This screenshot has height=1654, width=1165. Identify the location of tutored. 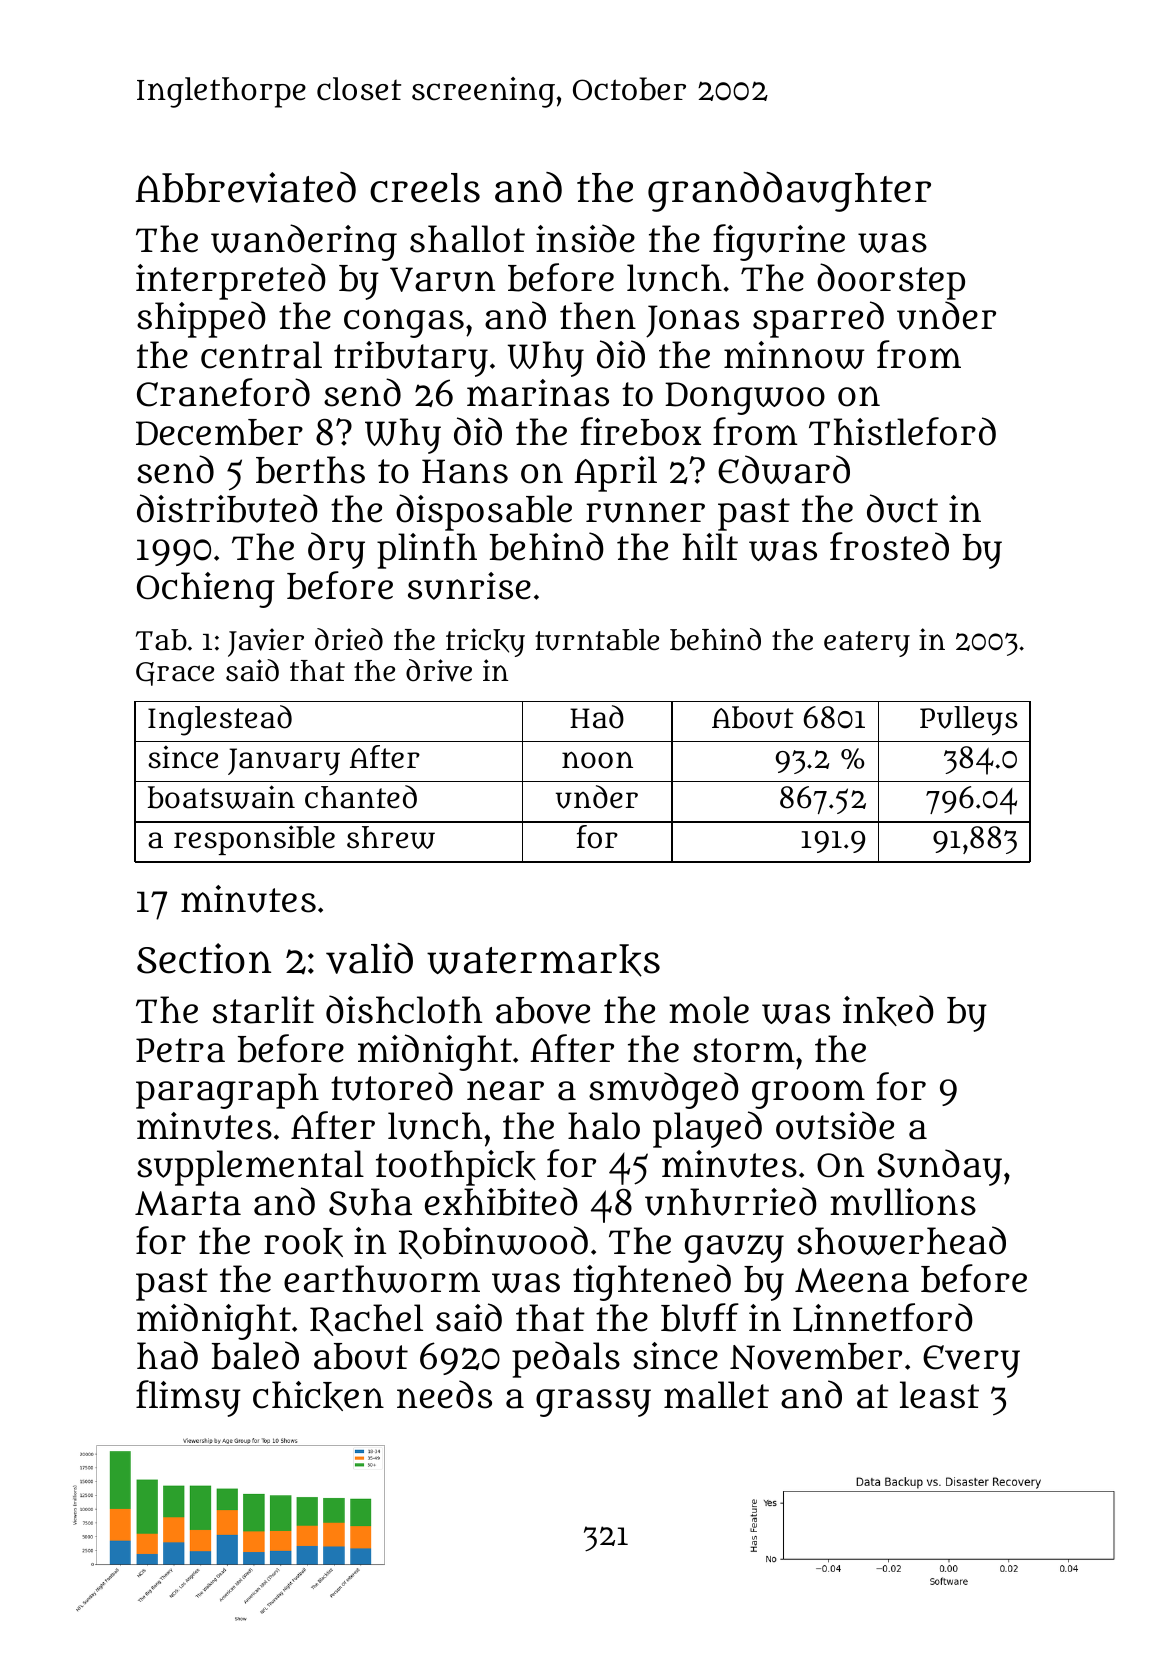
(392, 1086).
